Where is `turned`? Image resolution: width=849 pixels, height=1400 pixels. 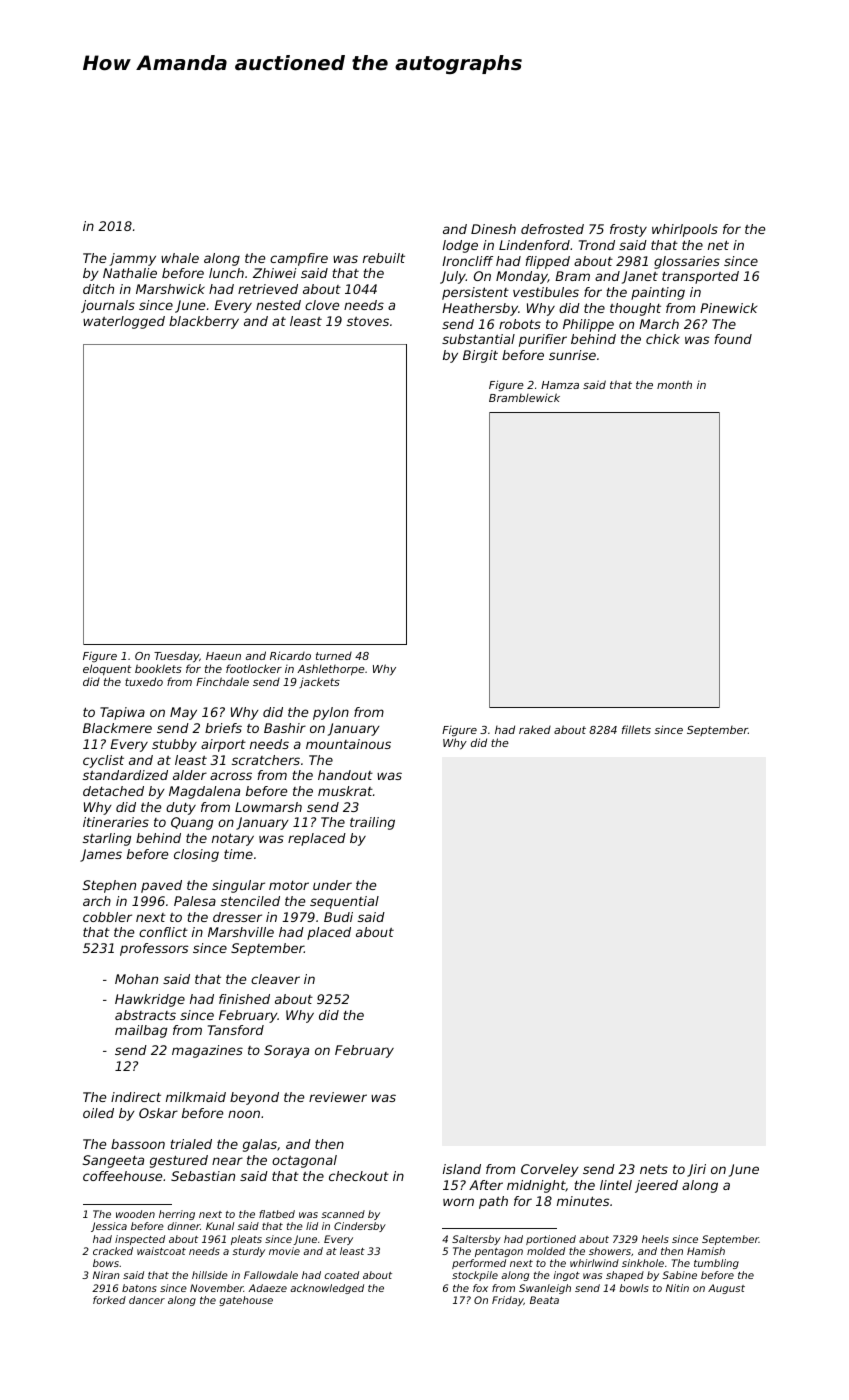
turned is located at coordinates (334, 656).
